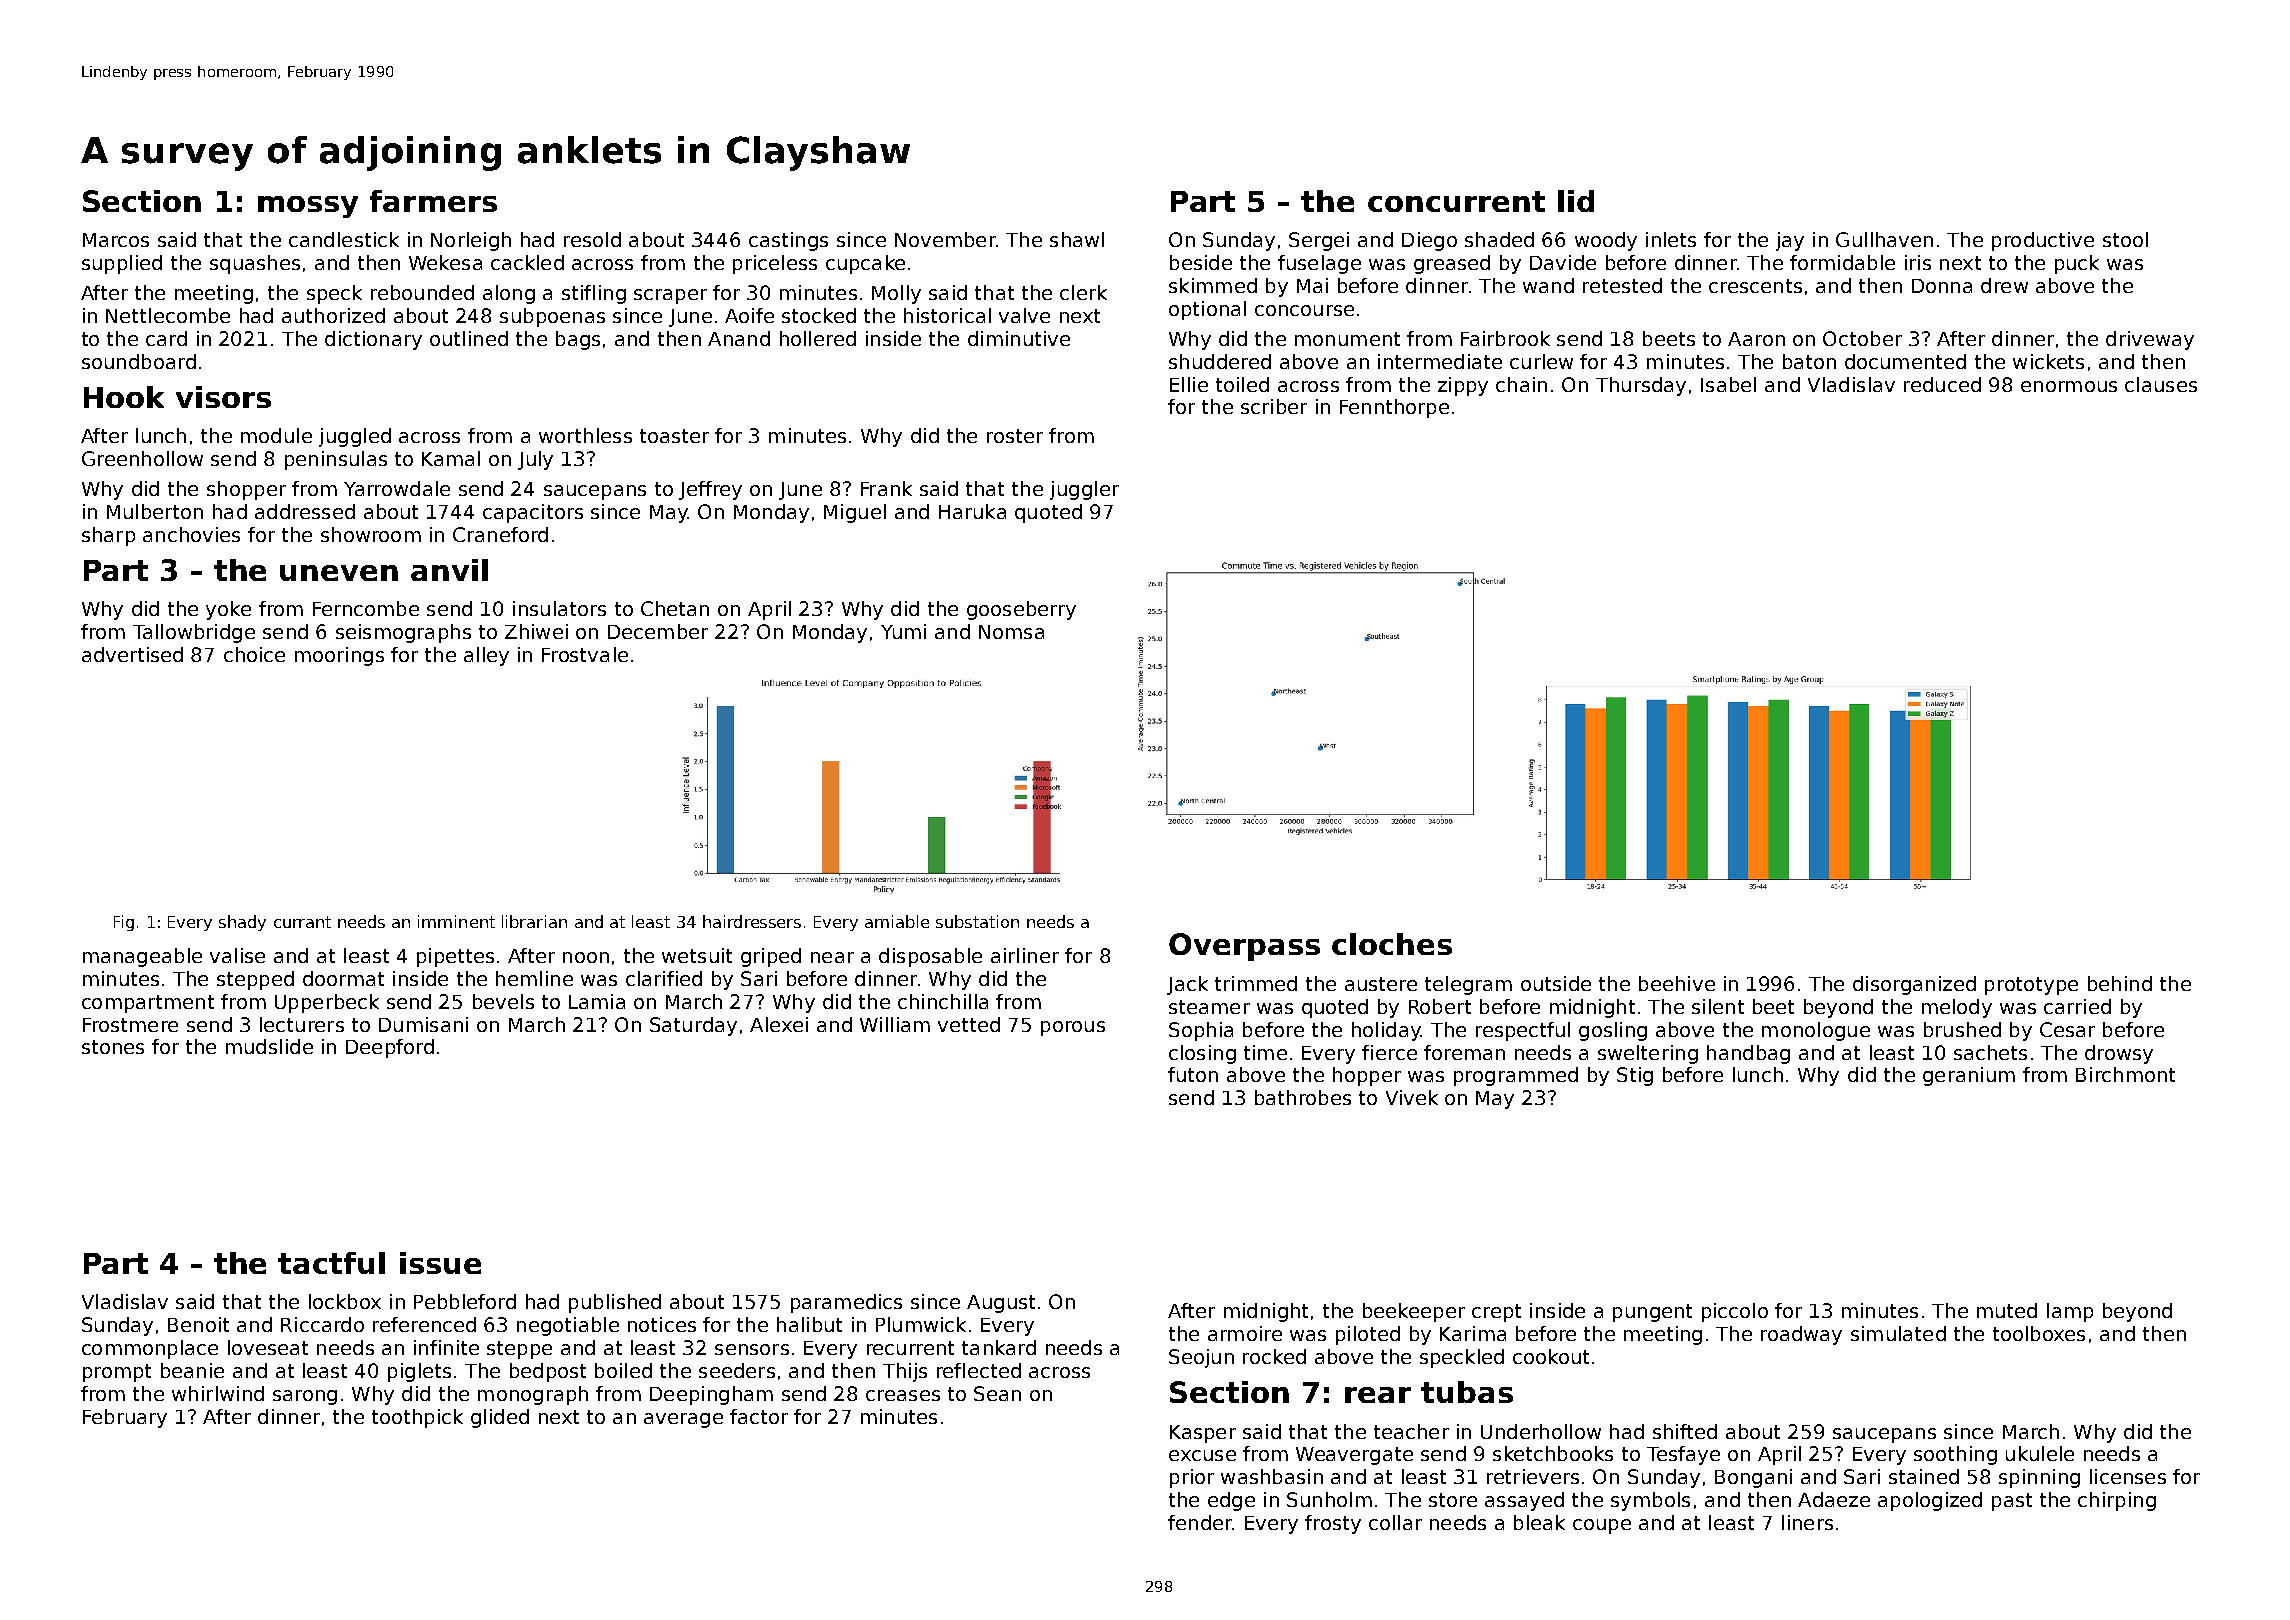 Image resolution: width=2290 pixels, height=1620 pixels. I want to click on toothpick, so click(417, 1418).
